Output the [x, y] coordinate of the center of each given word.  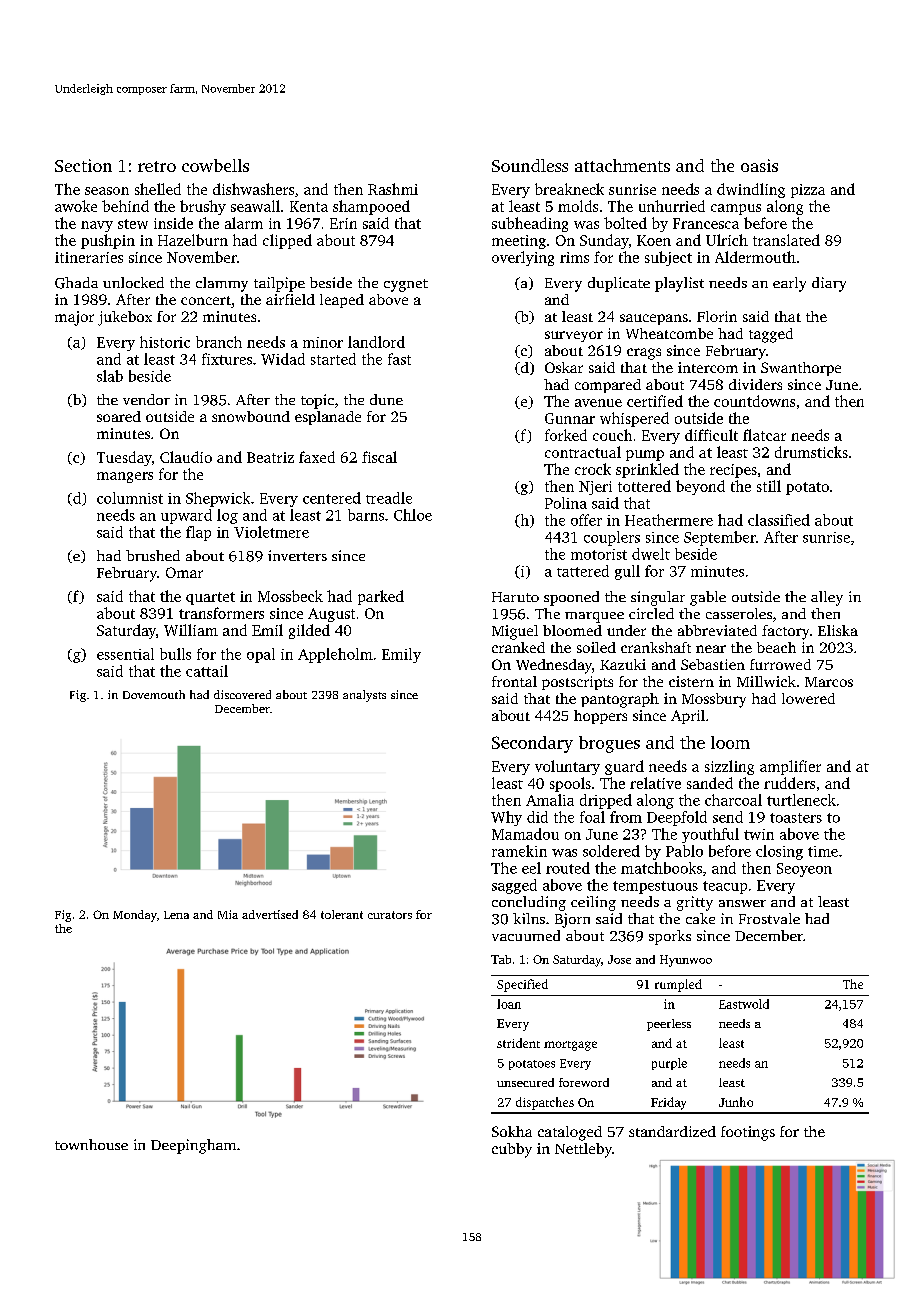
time [823, 851]
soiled [596, 647]
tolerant [342, 914]
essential [125, 654]
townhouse [91, 1144]
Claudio [186, 457]
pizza [808, 191]
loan [509, 1004]
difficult [711, 435]
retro [157, 166]
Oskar [564, 367]
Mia [228, 914]
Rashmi [393, 189]
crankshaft [656, 647]
